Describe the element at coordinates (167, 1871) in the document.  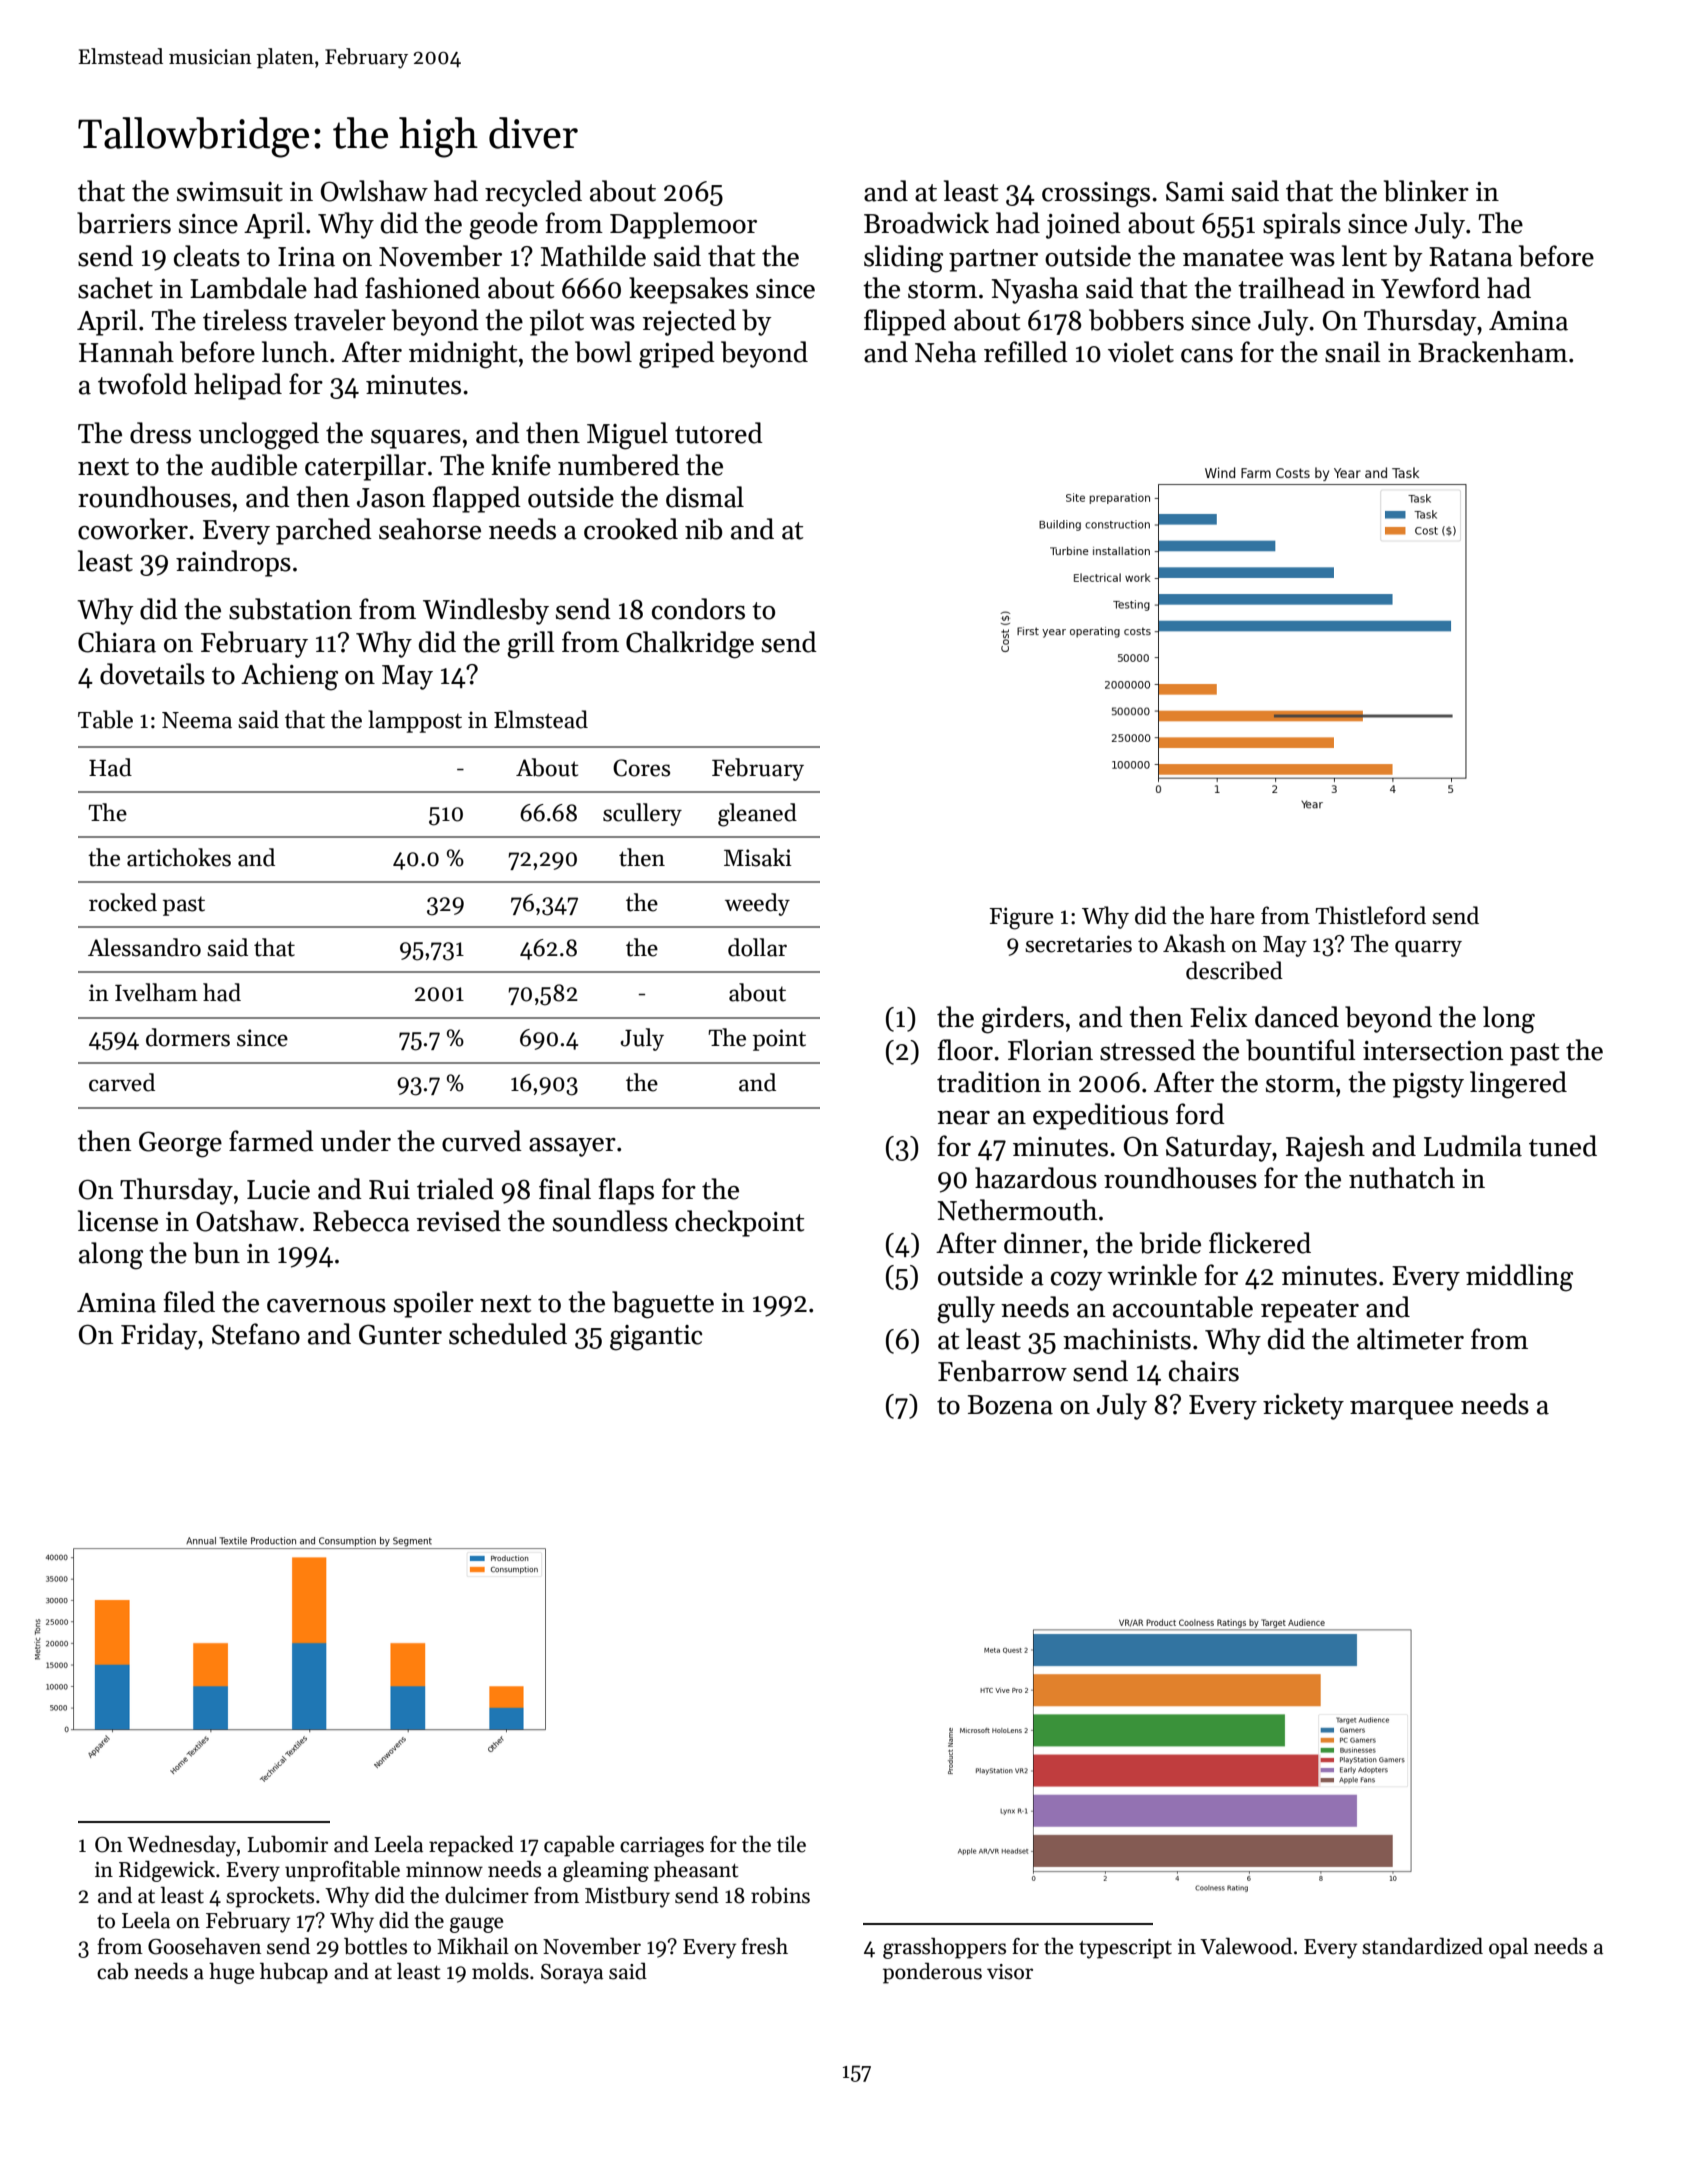
I see `Ridgewick` at that location.
